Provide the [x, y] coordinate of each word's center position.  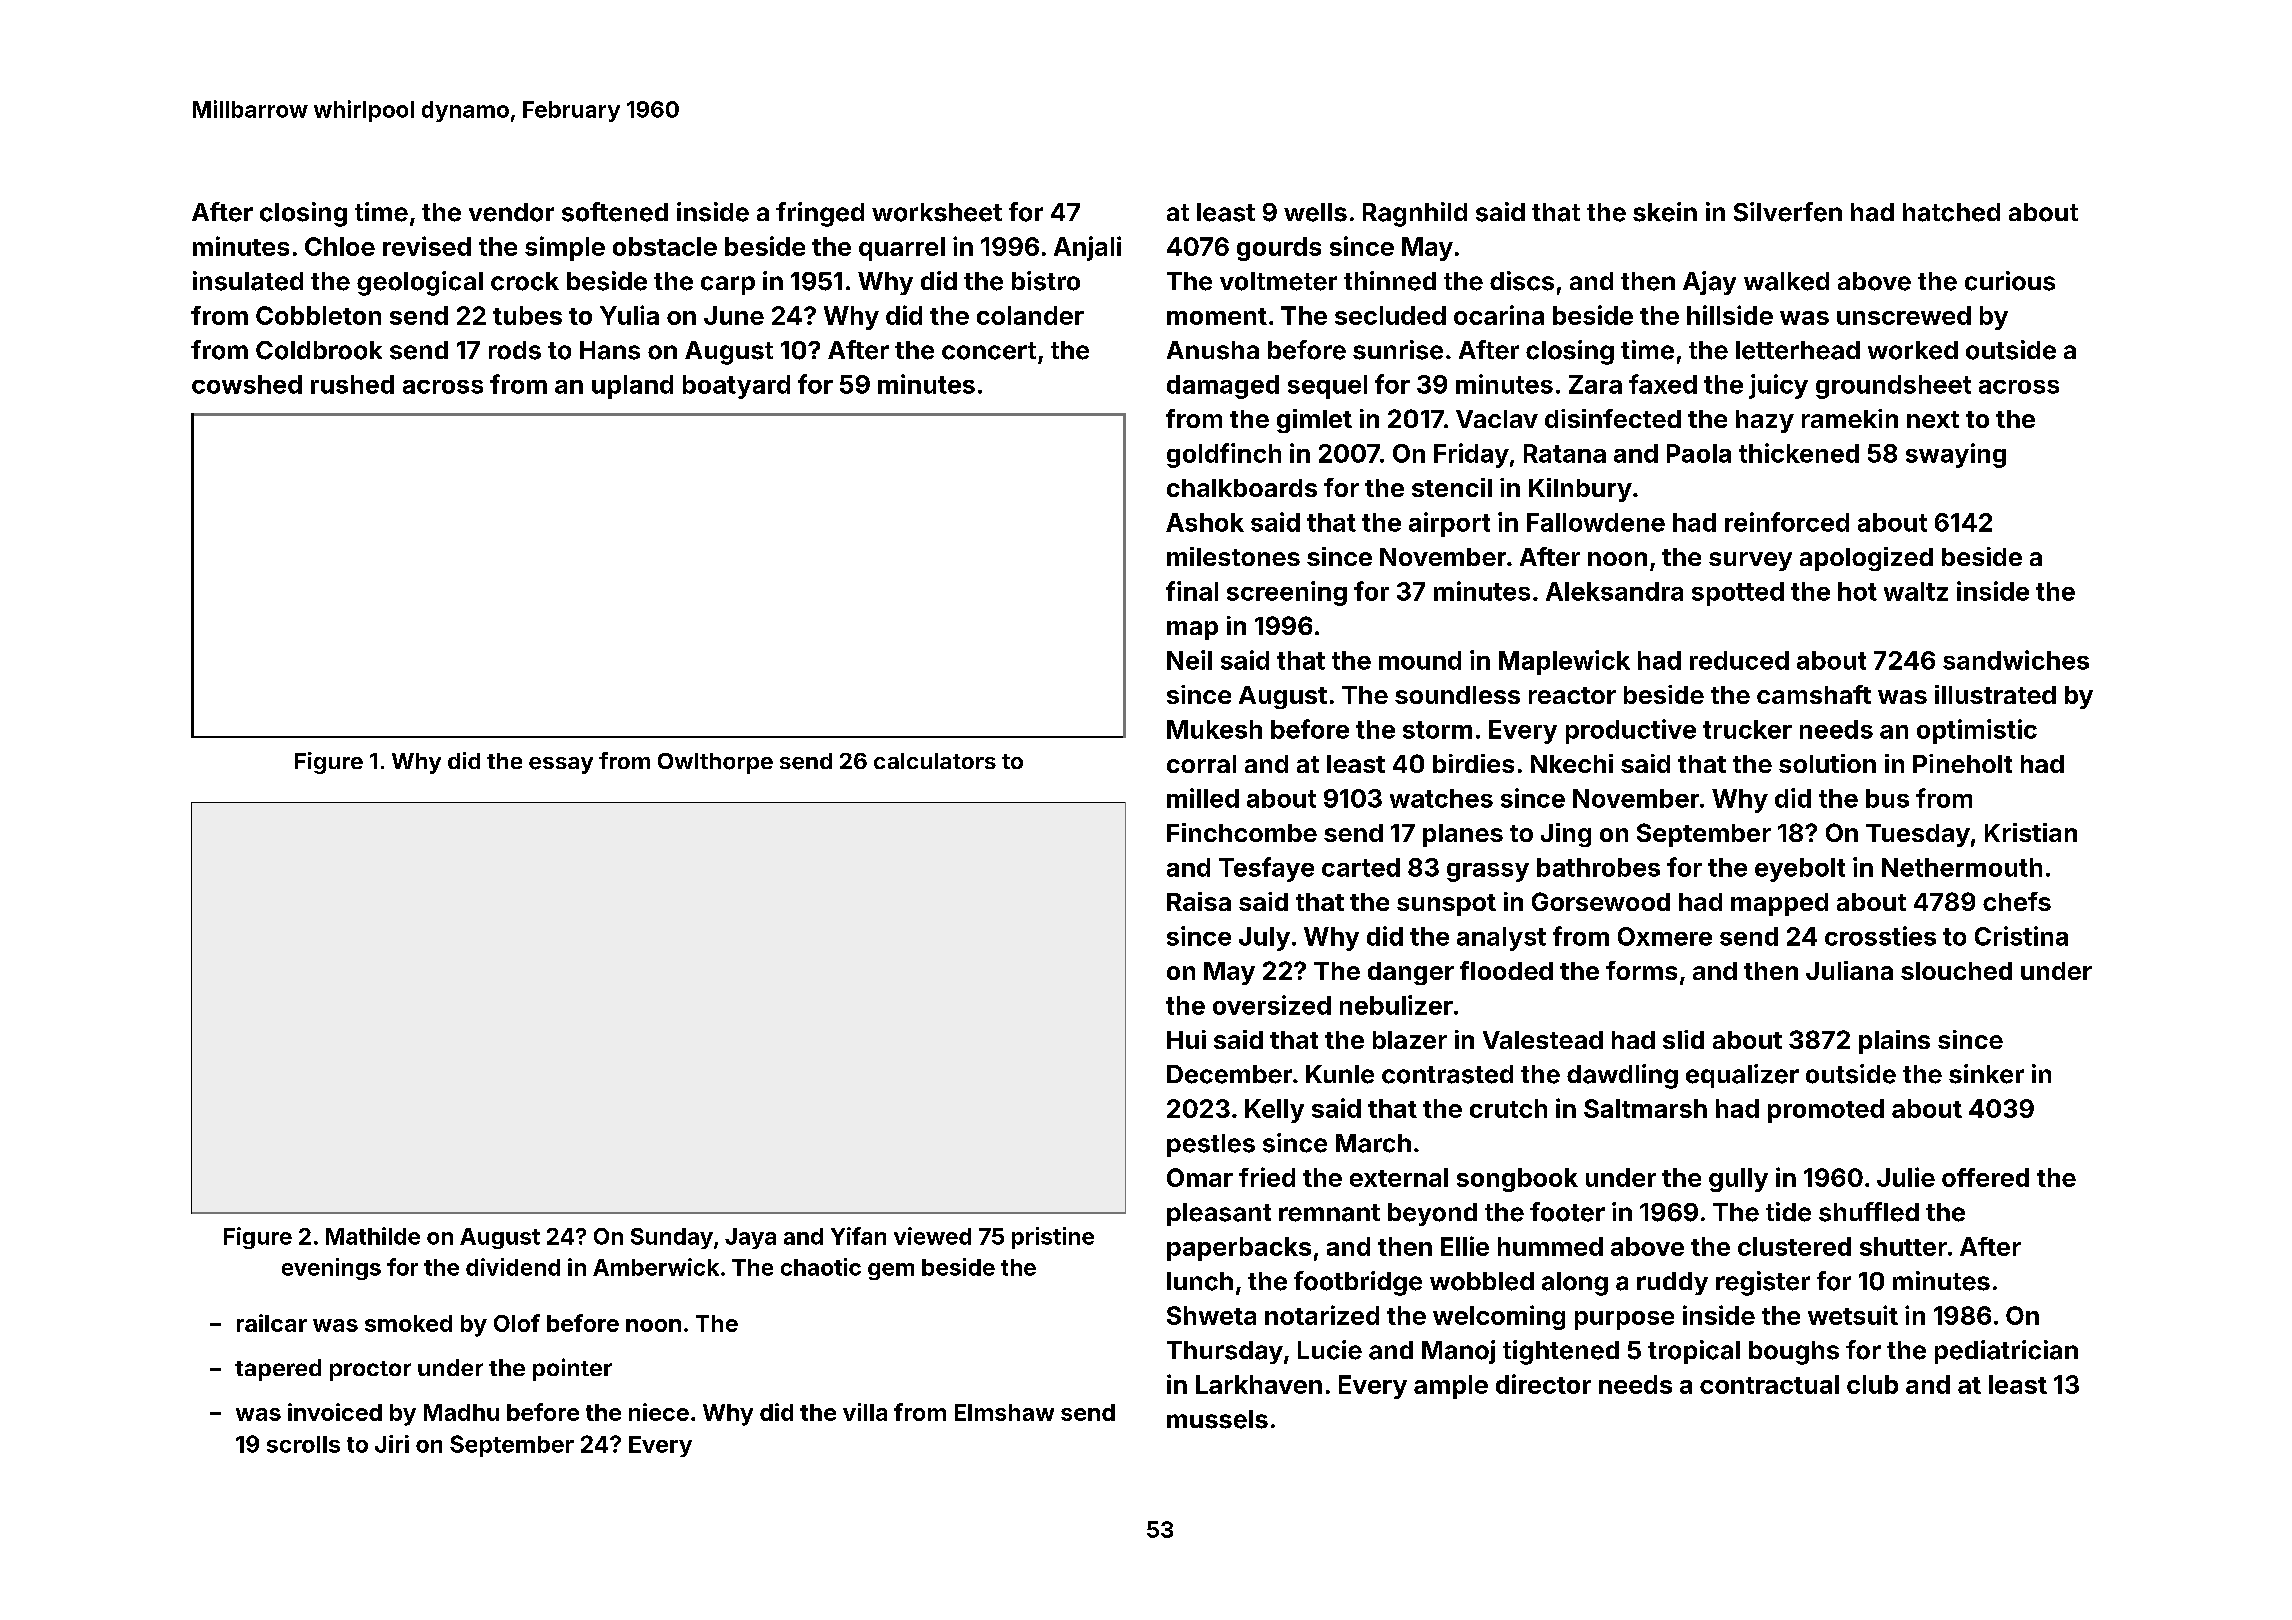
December [1229, 1074]
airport [1449, 524]
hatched [1951, 212]
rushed [352, 384]
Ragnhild [1415, 214]
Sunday [672, 1238]
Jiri [392, 1444]
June [734, 315]
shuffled [1869, 1212]
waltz [1916, 591]
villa [865, 1412]
